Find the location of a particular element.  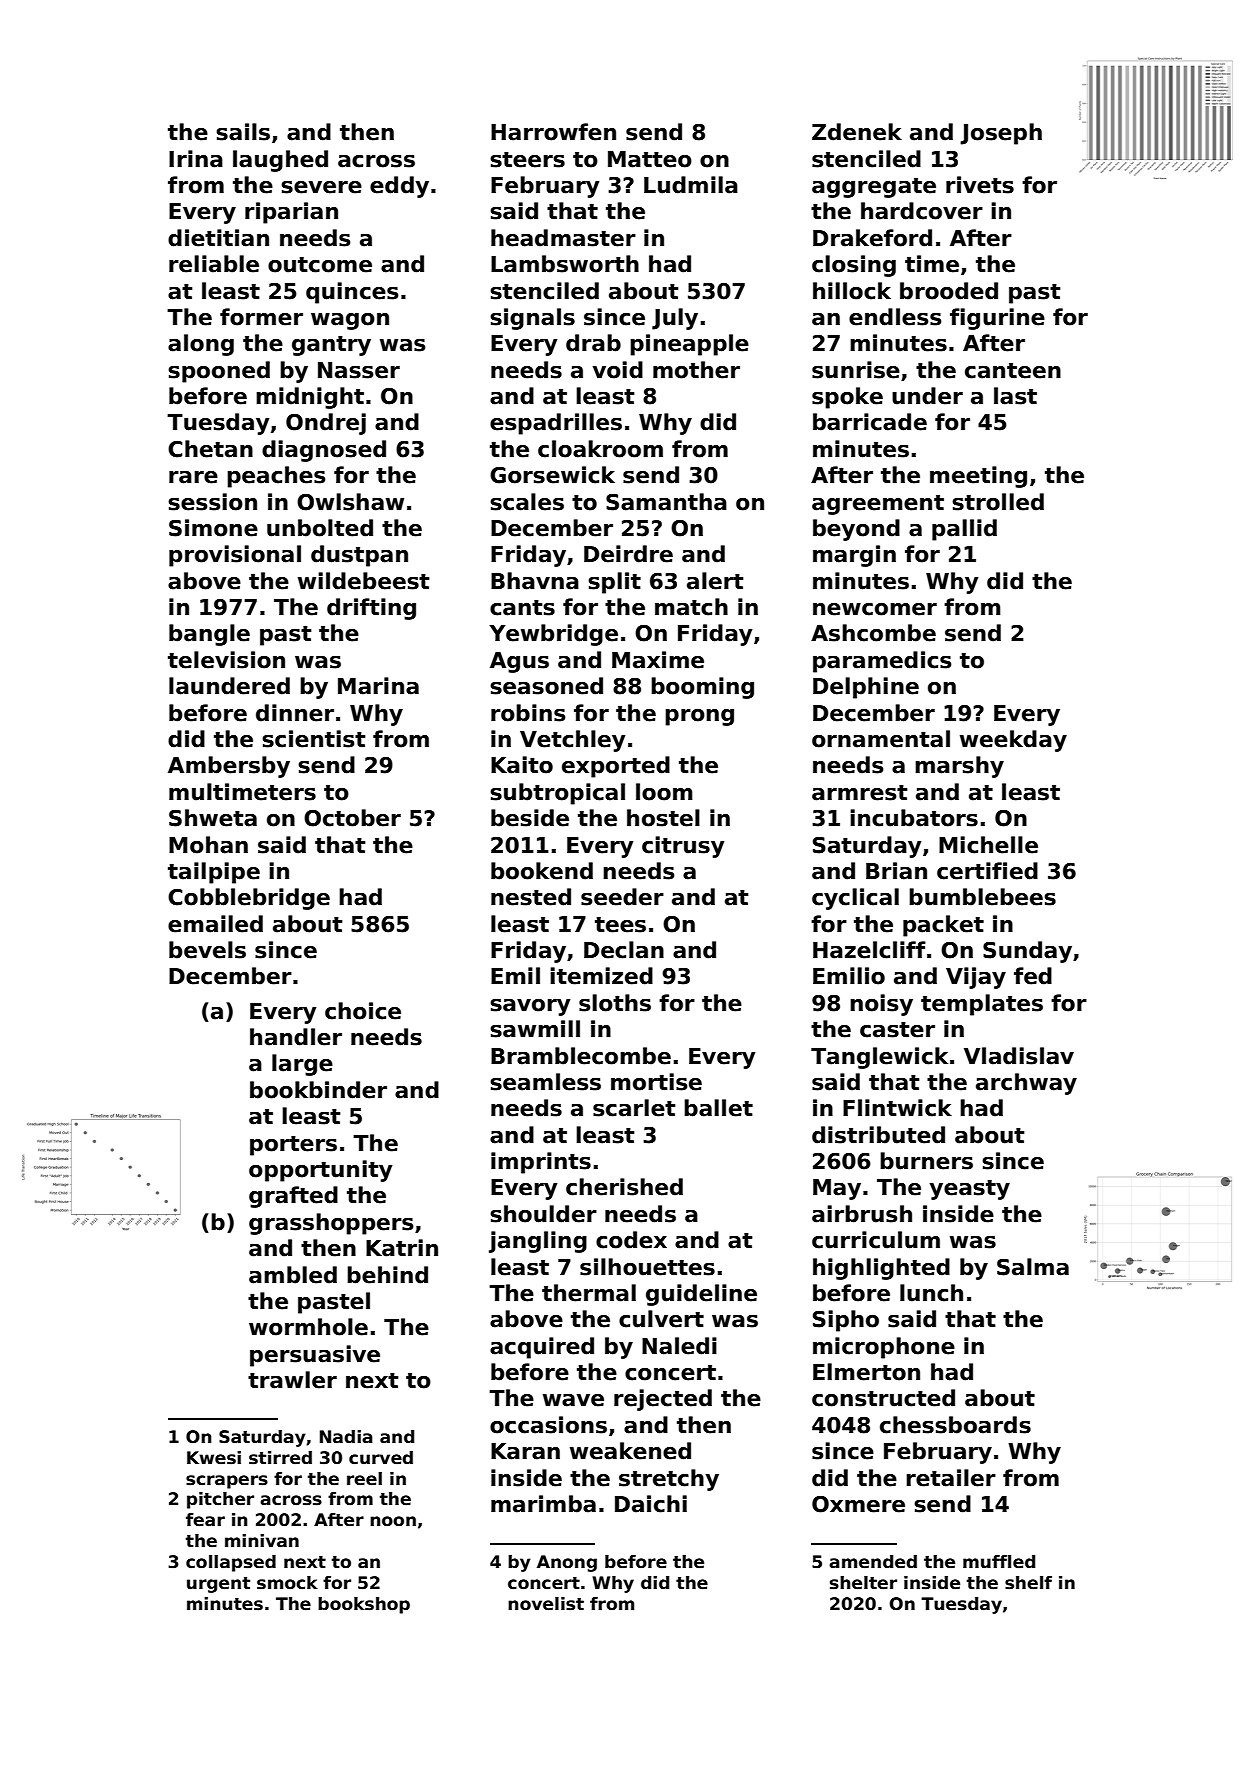

bookshop is located at coordinates (364, 1605).
